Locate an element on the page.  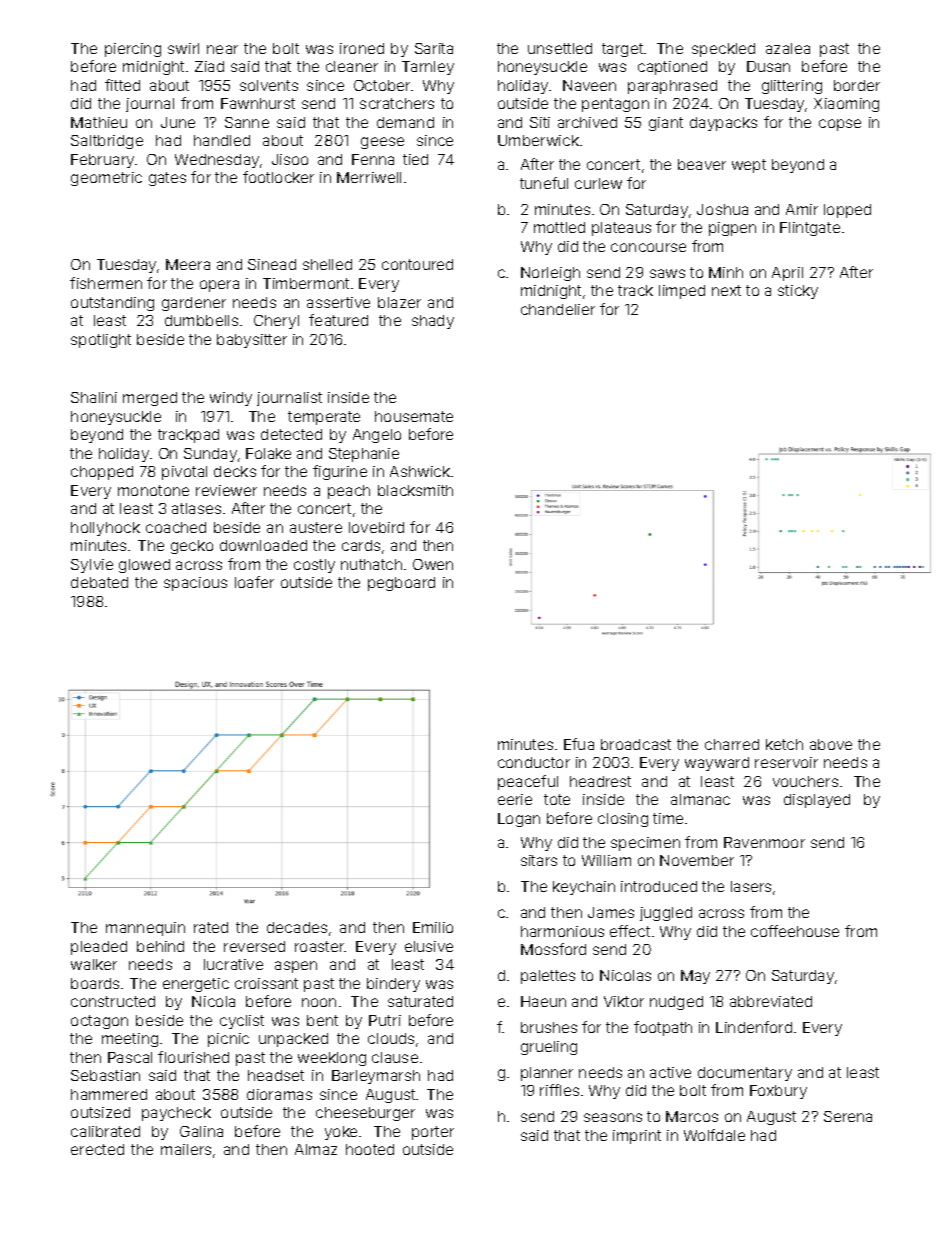
sticky is located at coordinates (798, 292).
